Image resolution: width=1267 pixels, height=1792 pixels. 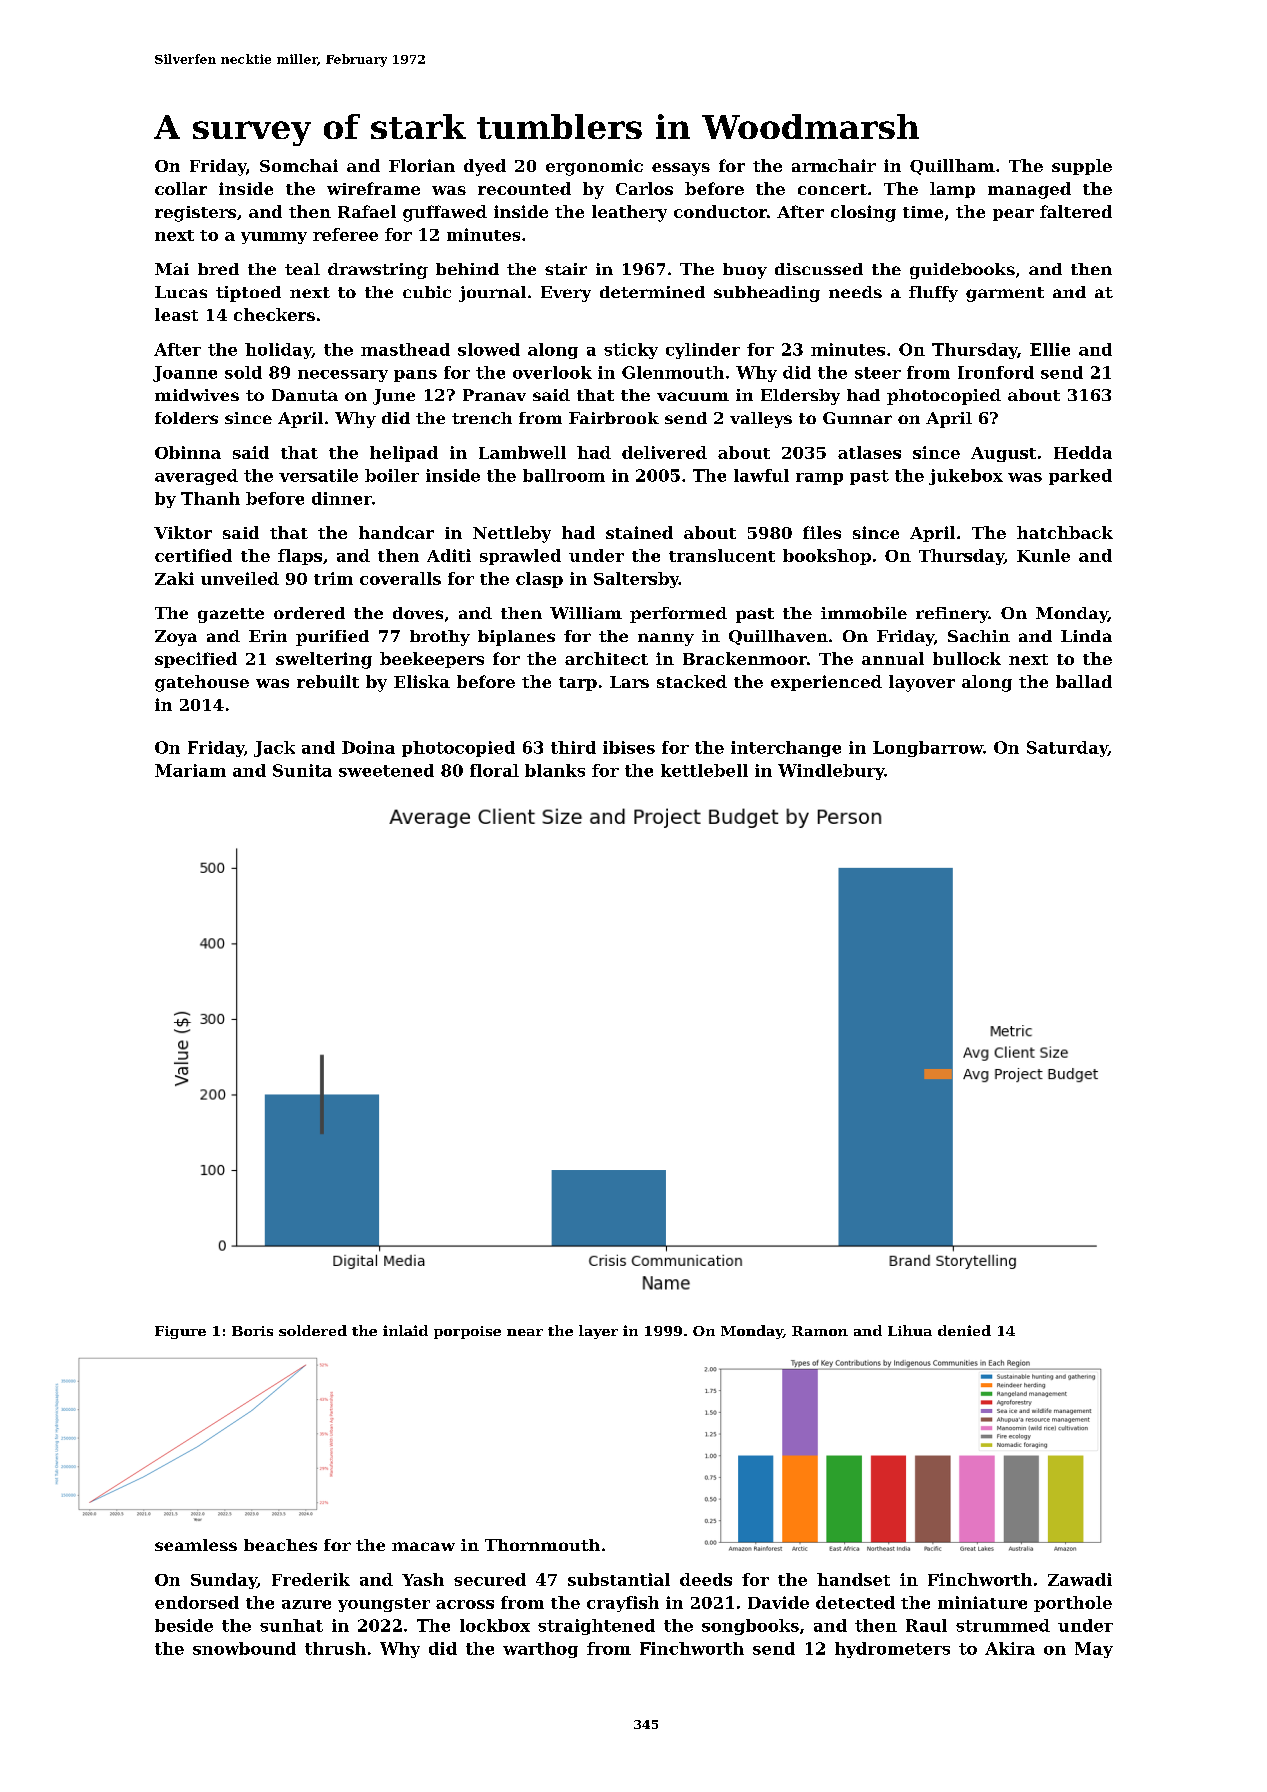 What do you see at coordinates (386, 770) in the page?
I see `sweetened` at bounding box center [386, 770].
